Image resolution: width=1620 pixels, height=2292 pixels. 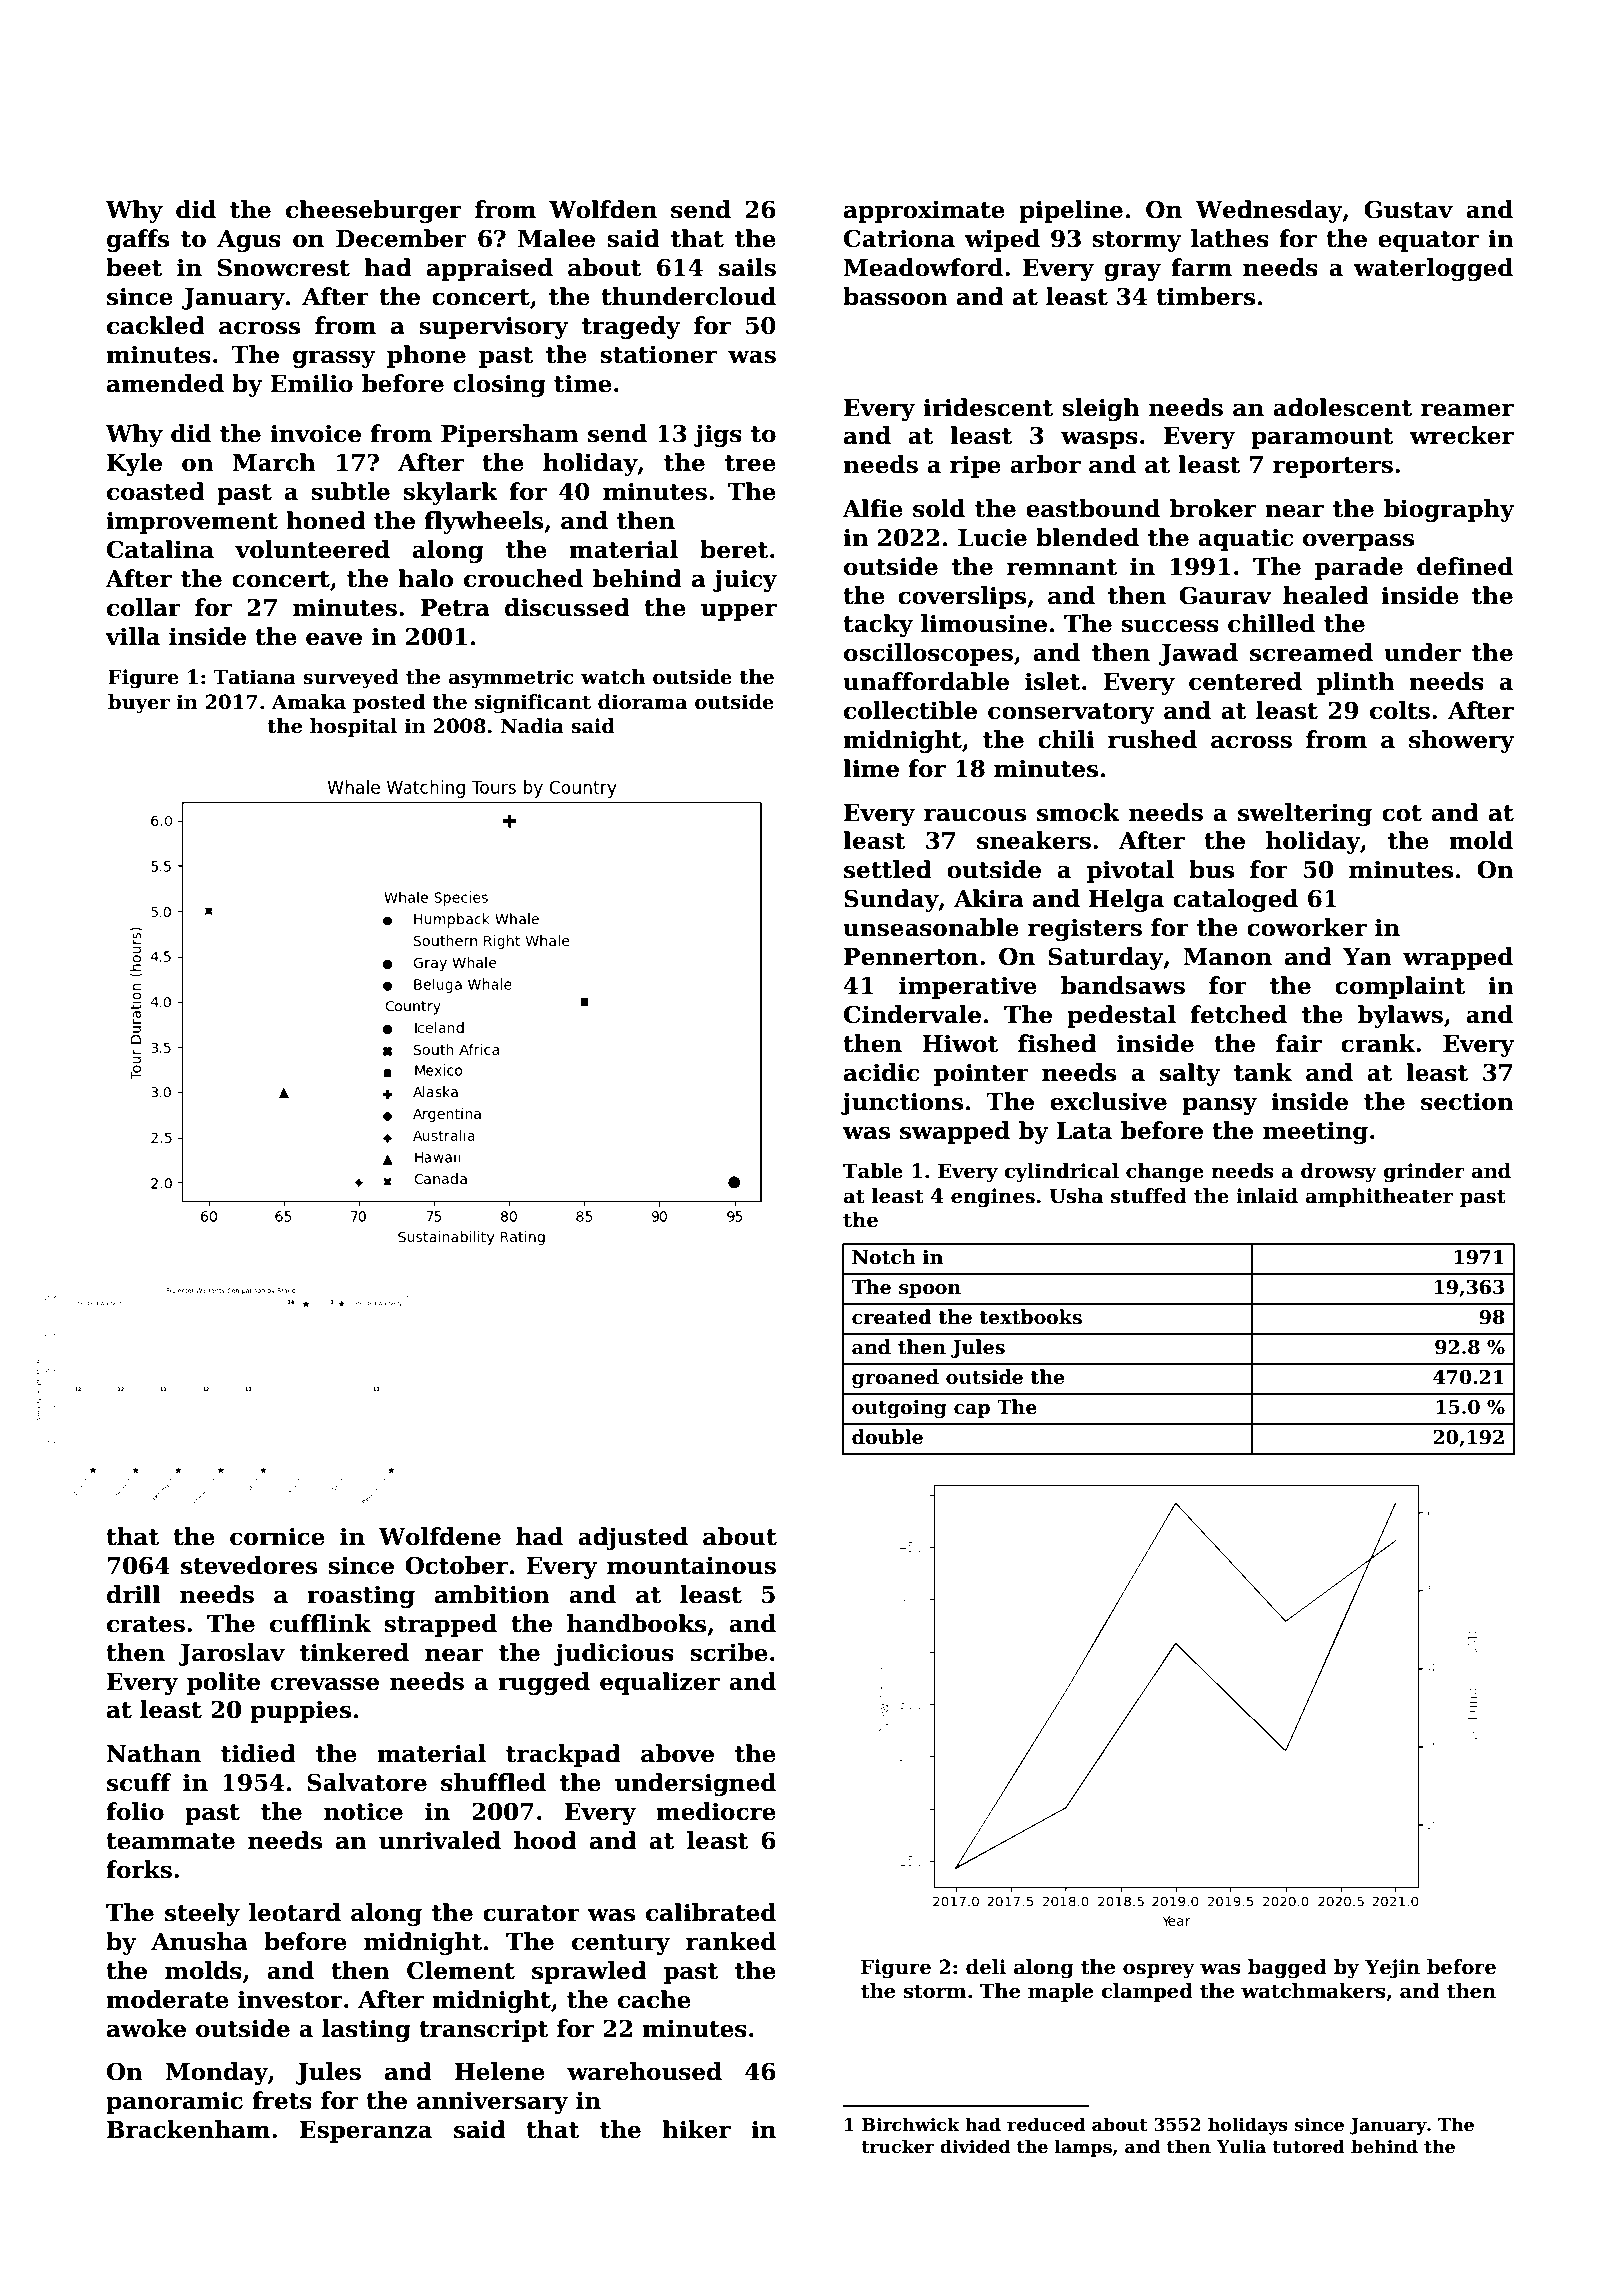 What do you see at coordinates (1305, 814) in the screenshot?
I see `sweltering` at bounding box center [1305, 814].
